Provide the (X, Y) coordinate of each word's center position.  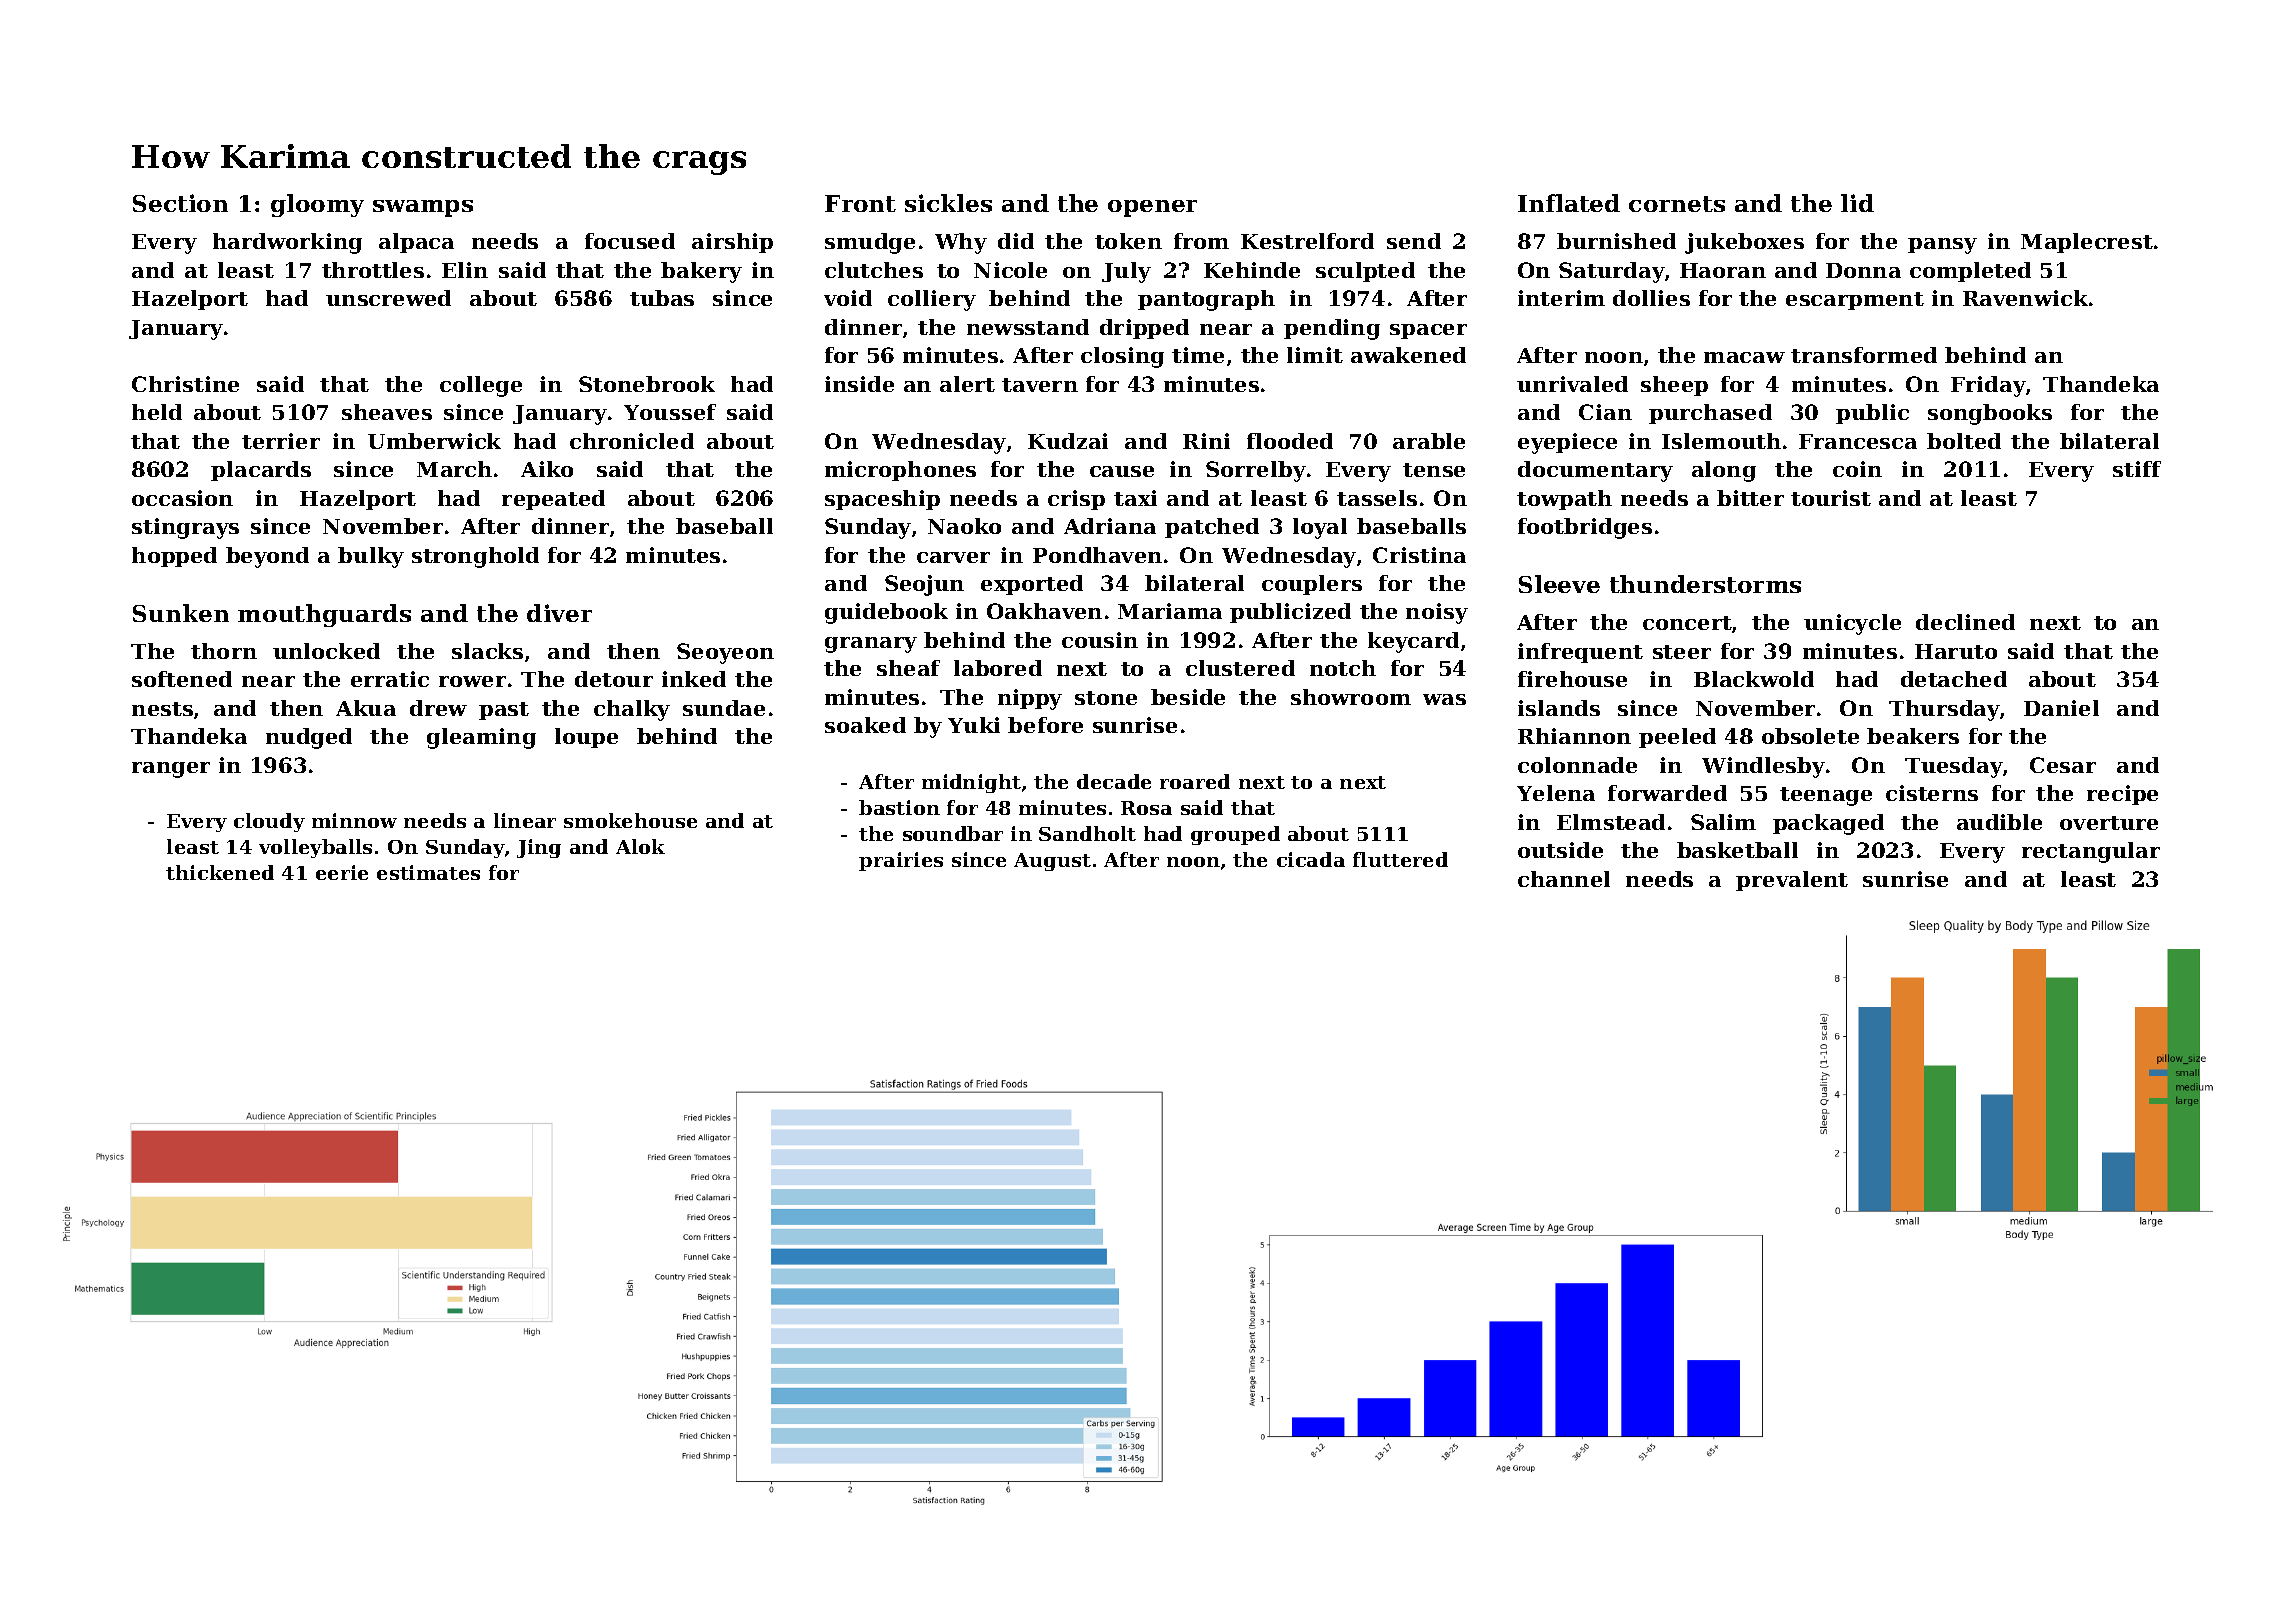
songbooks (1990, 414)
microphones (900, 471)
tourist (1831, 498)
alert (967, 384)
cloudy (269, 822)
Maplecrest (2087, 243)
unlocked (326, 651)
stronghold (475, 557)
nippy (1030, 699)
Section (180, 203)
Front (860, 203)
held (157, 412)
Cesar (2063, 765)
